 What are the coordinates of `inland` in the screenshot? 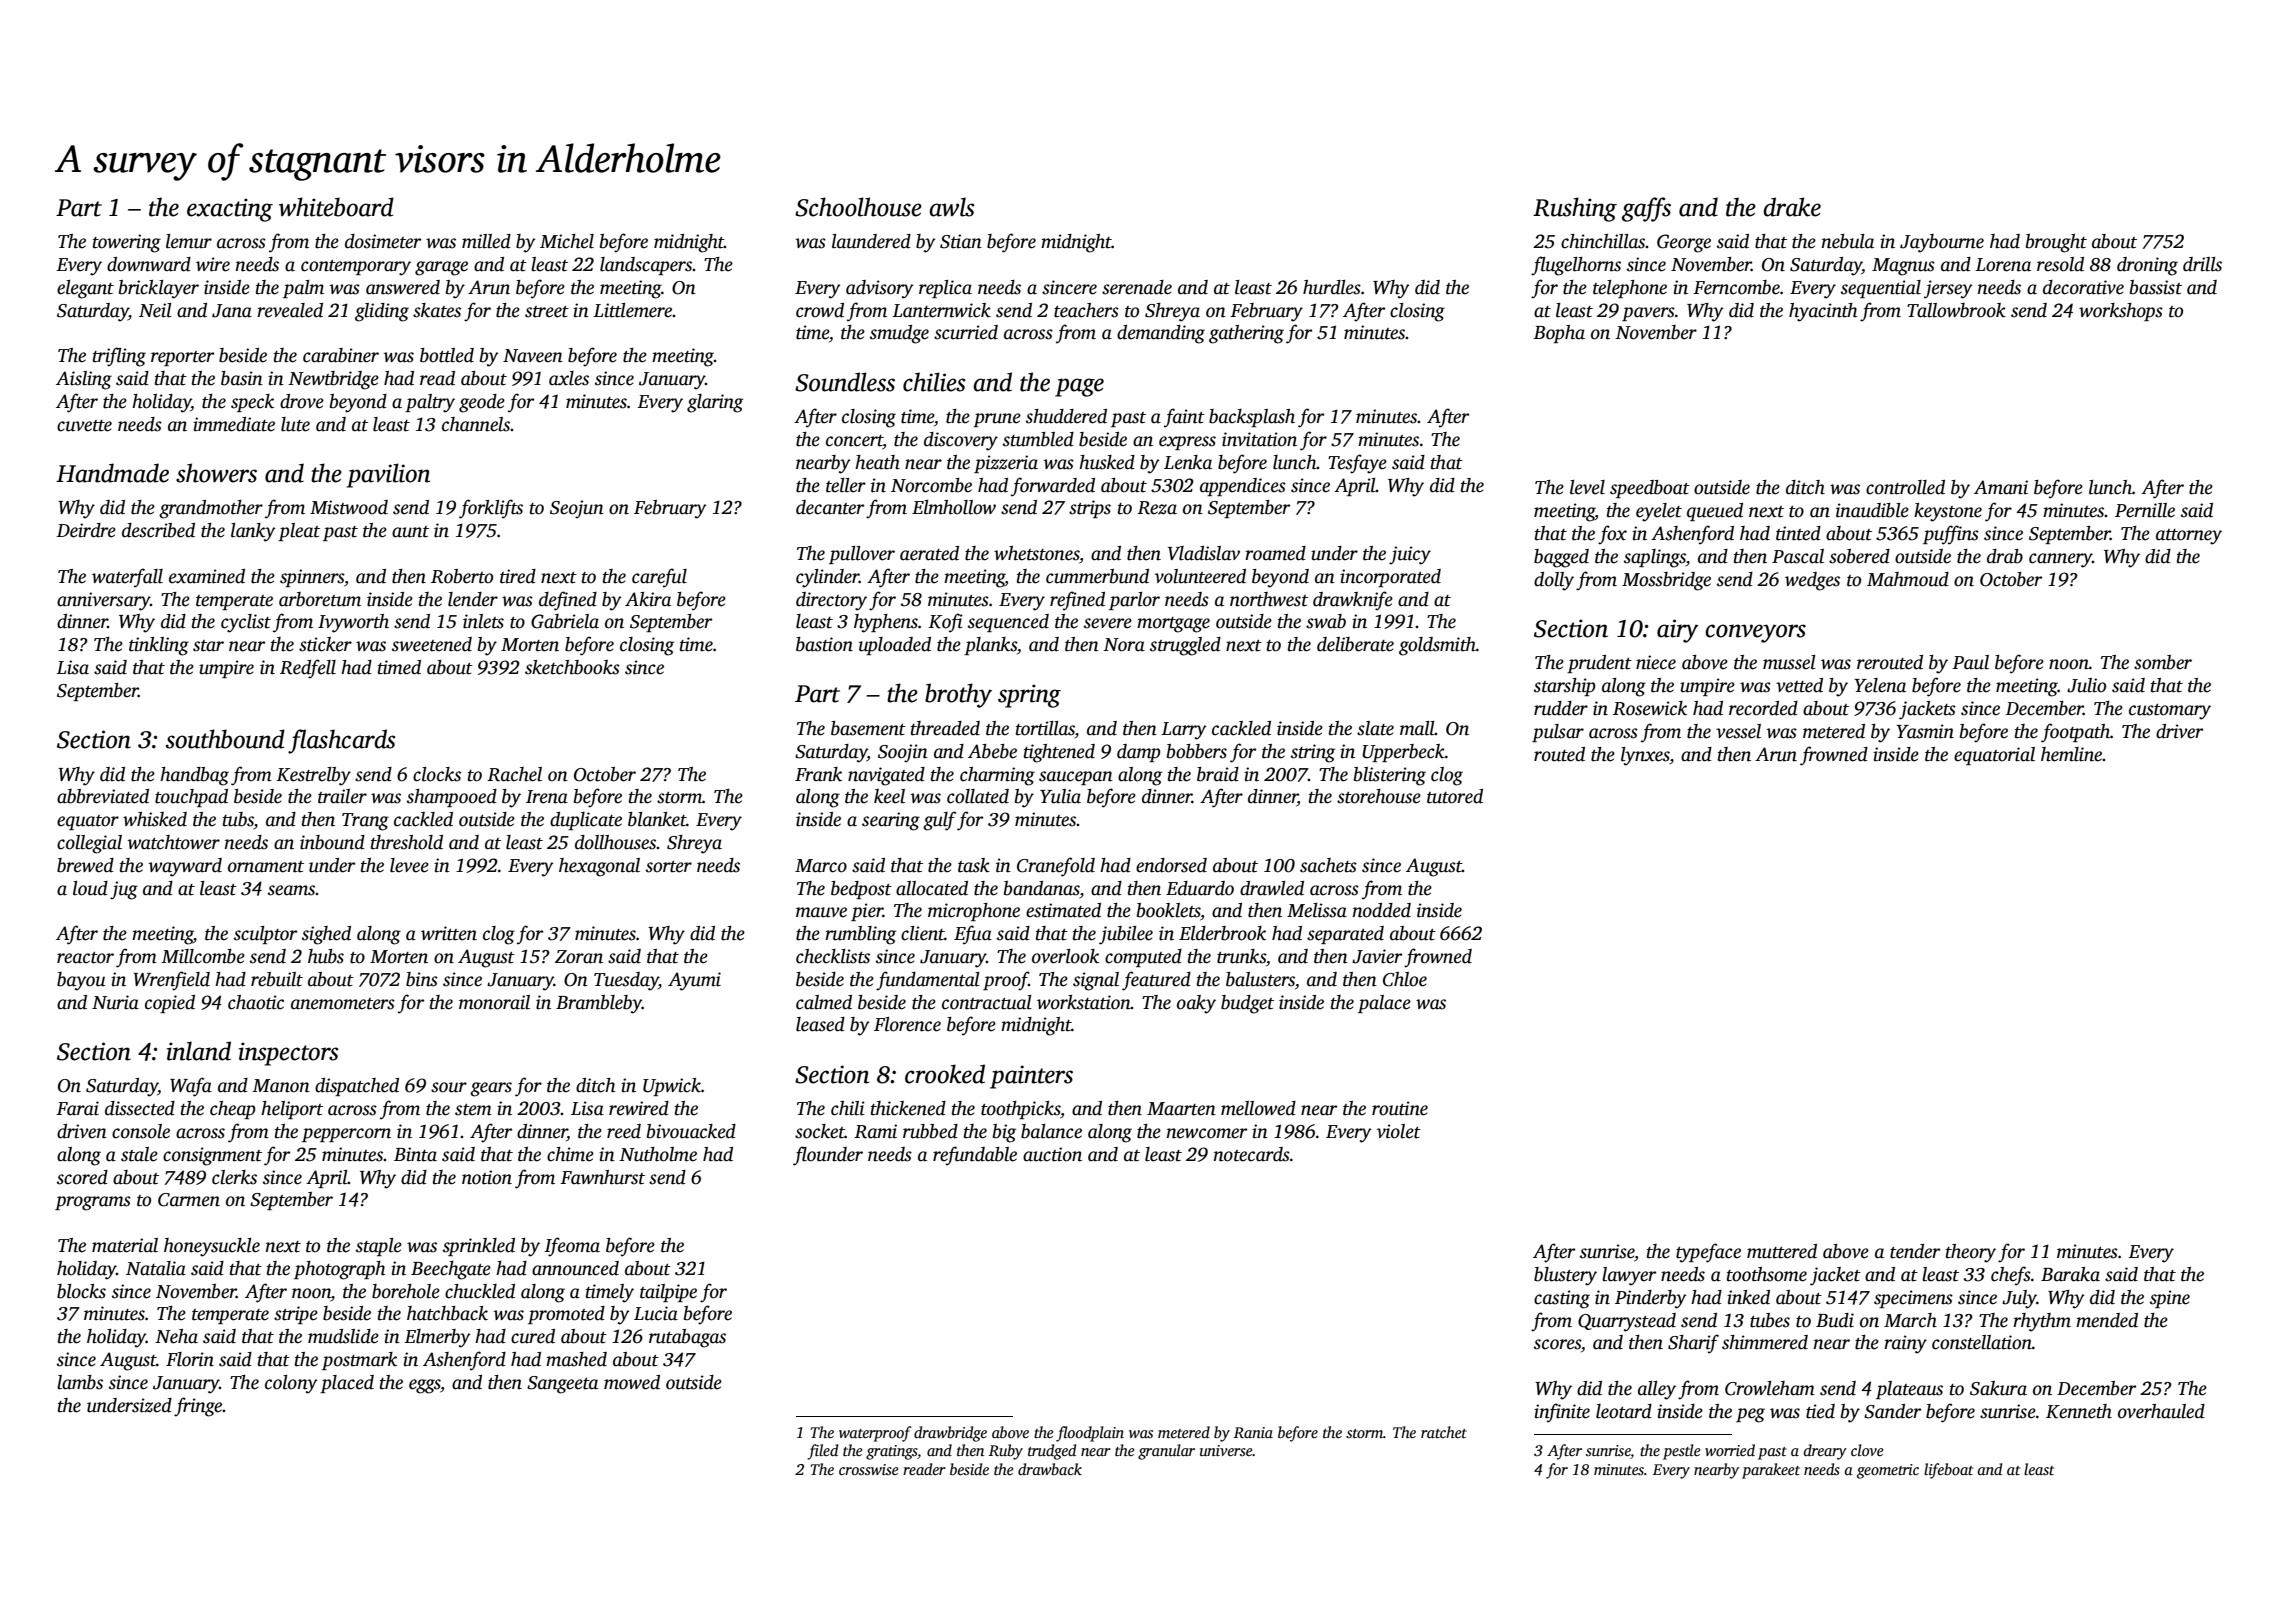 It's located at (199, 1051).
